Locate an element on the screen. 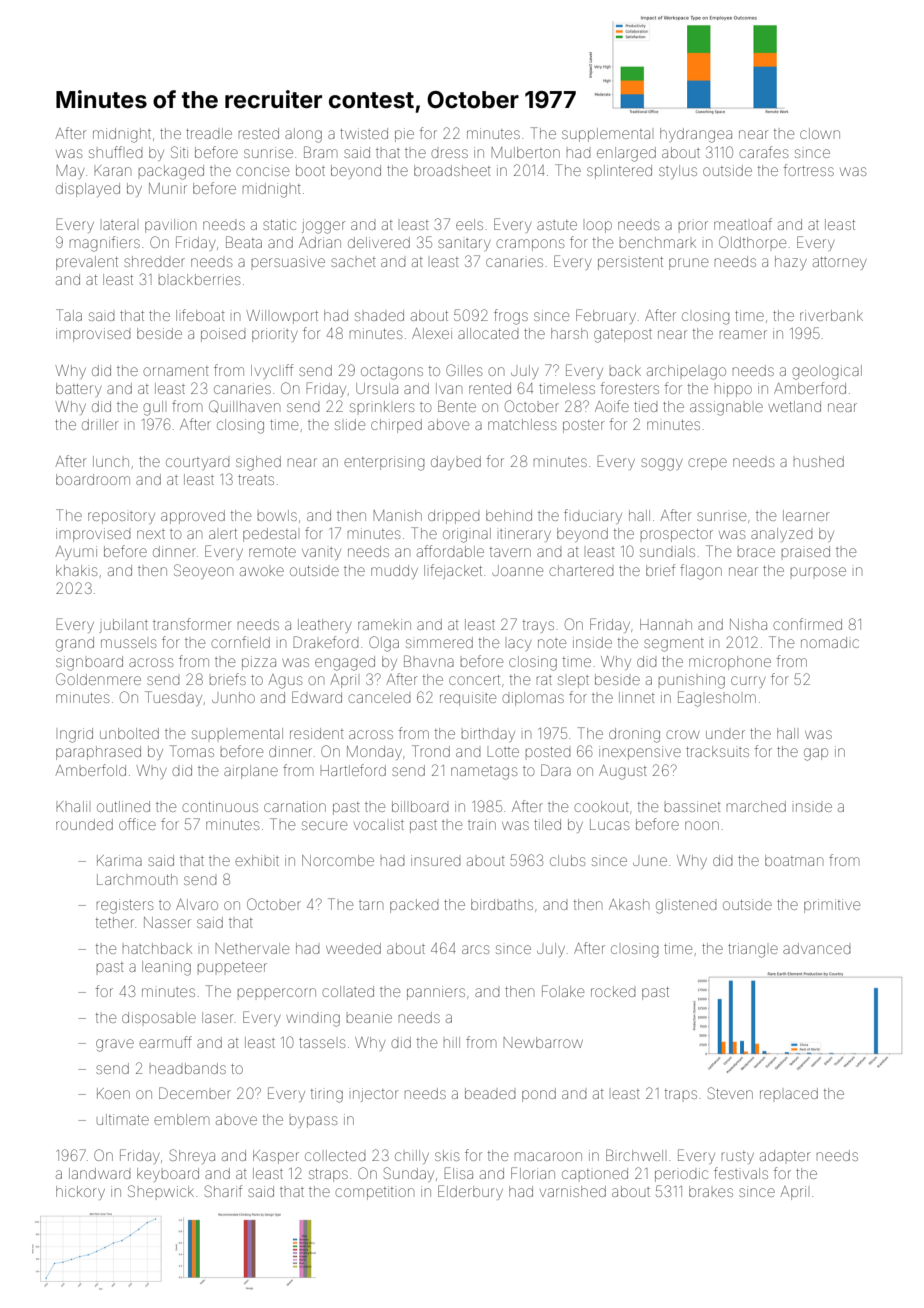 Image resolution: width=924 pixels, height=1308 pixels. clown is located at coordinates (820, 133).
